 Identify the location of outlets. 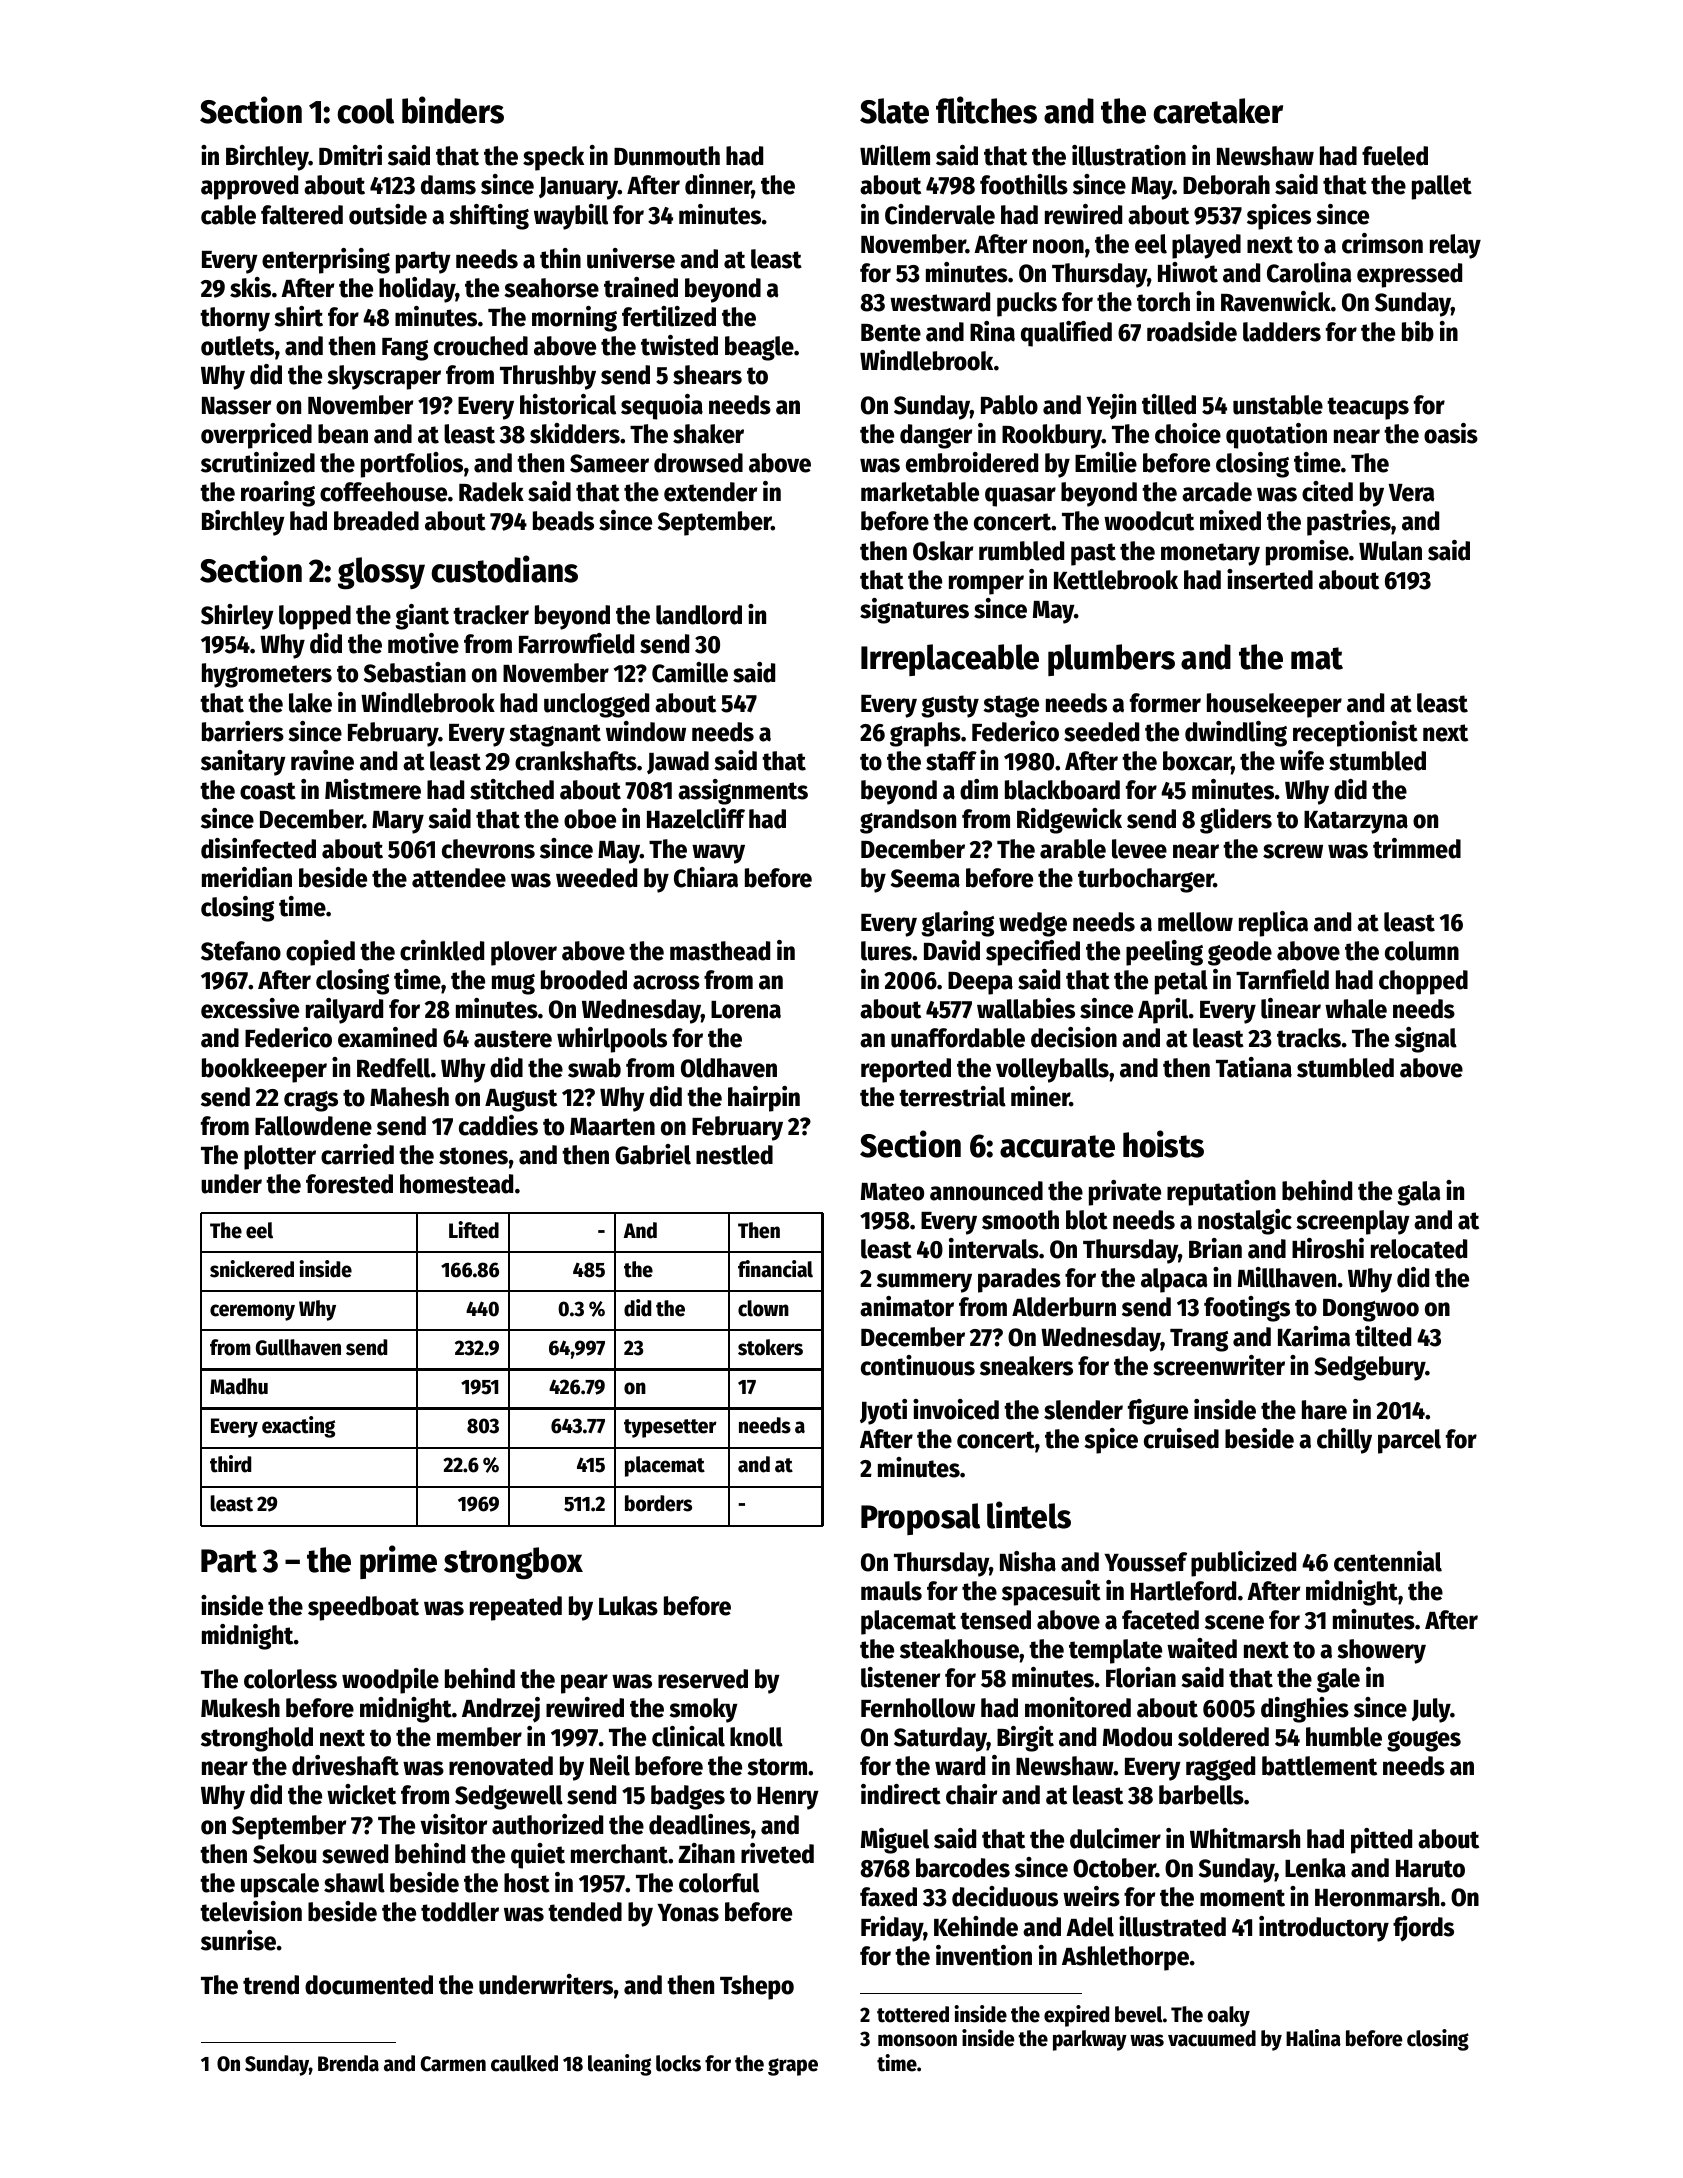
(237, 346).
